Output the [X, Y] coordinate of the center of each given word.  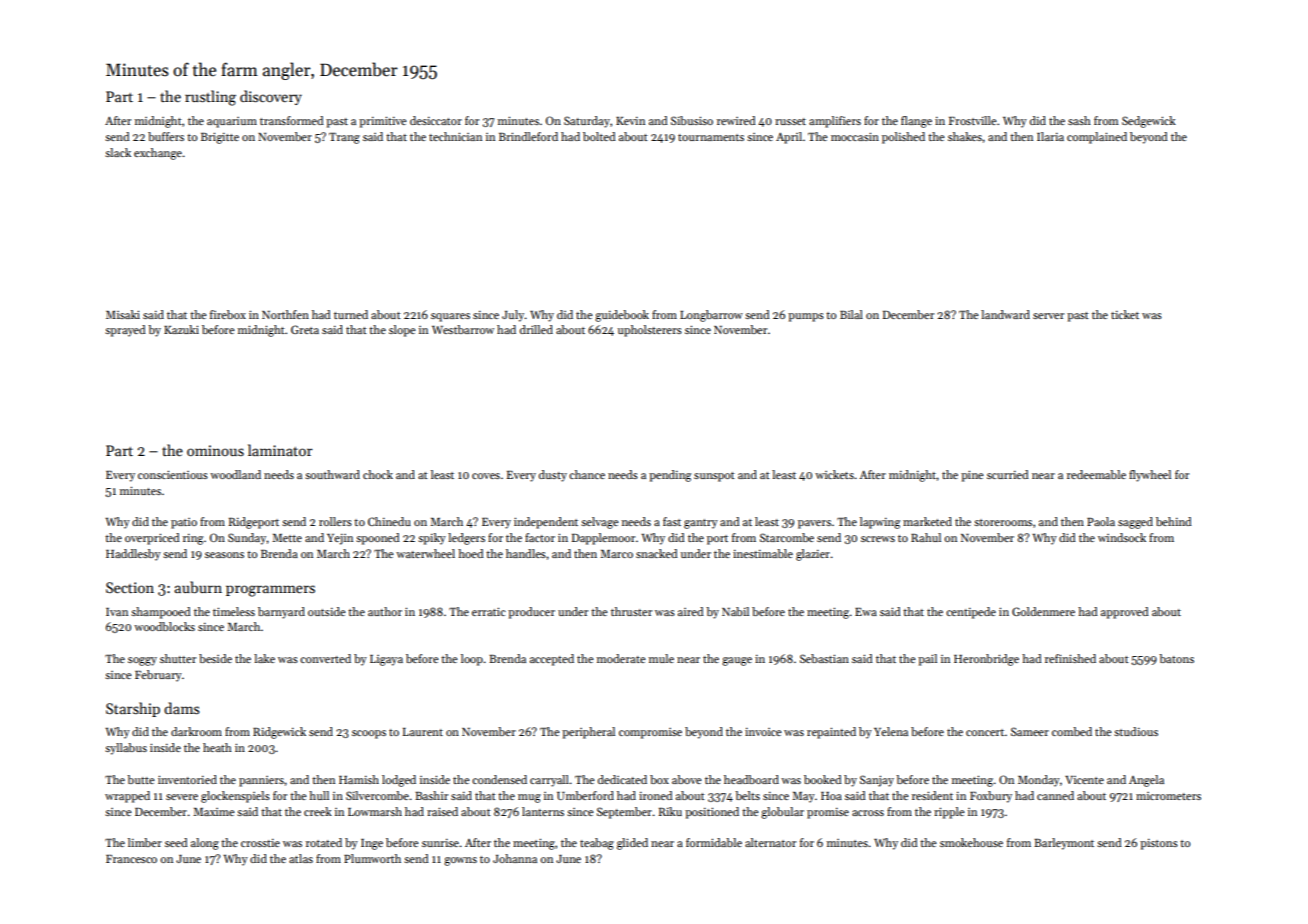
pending [670, 476]
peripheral [588, 733]
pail [927, 660]
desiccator [436, 120]
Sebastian [824, 658]
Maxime [214, 812]
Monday [1039, 781]
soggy [142, 661]
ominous [215, 450]
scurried [1008, 474]
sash [1079, 120]
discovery [271, 97]
